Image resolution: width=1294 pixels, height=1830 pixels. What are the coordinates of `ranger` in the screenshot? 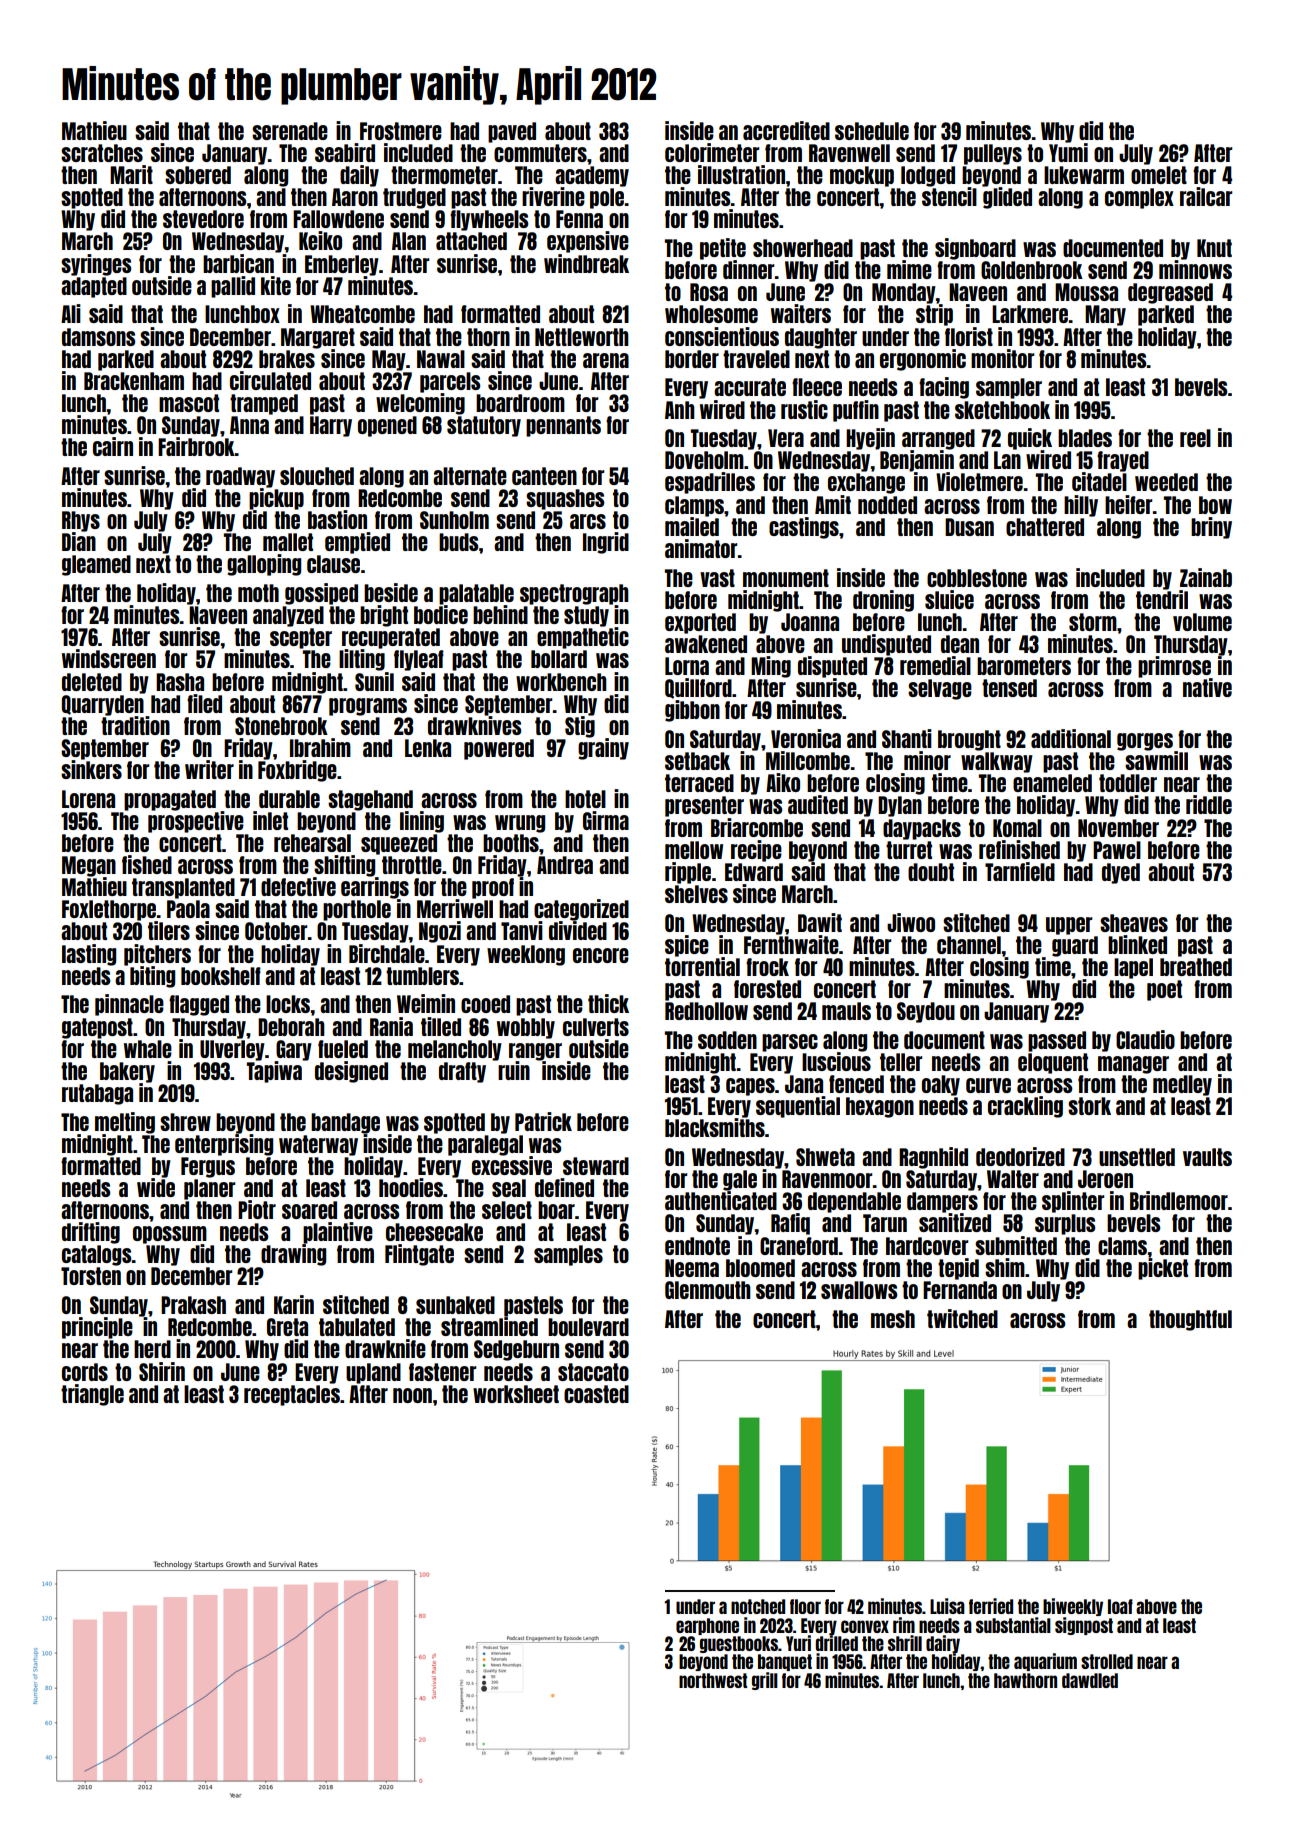 It's located at (535, 1052).
